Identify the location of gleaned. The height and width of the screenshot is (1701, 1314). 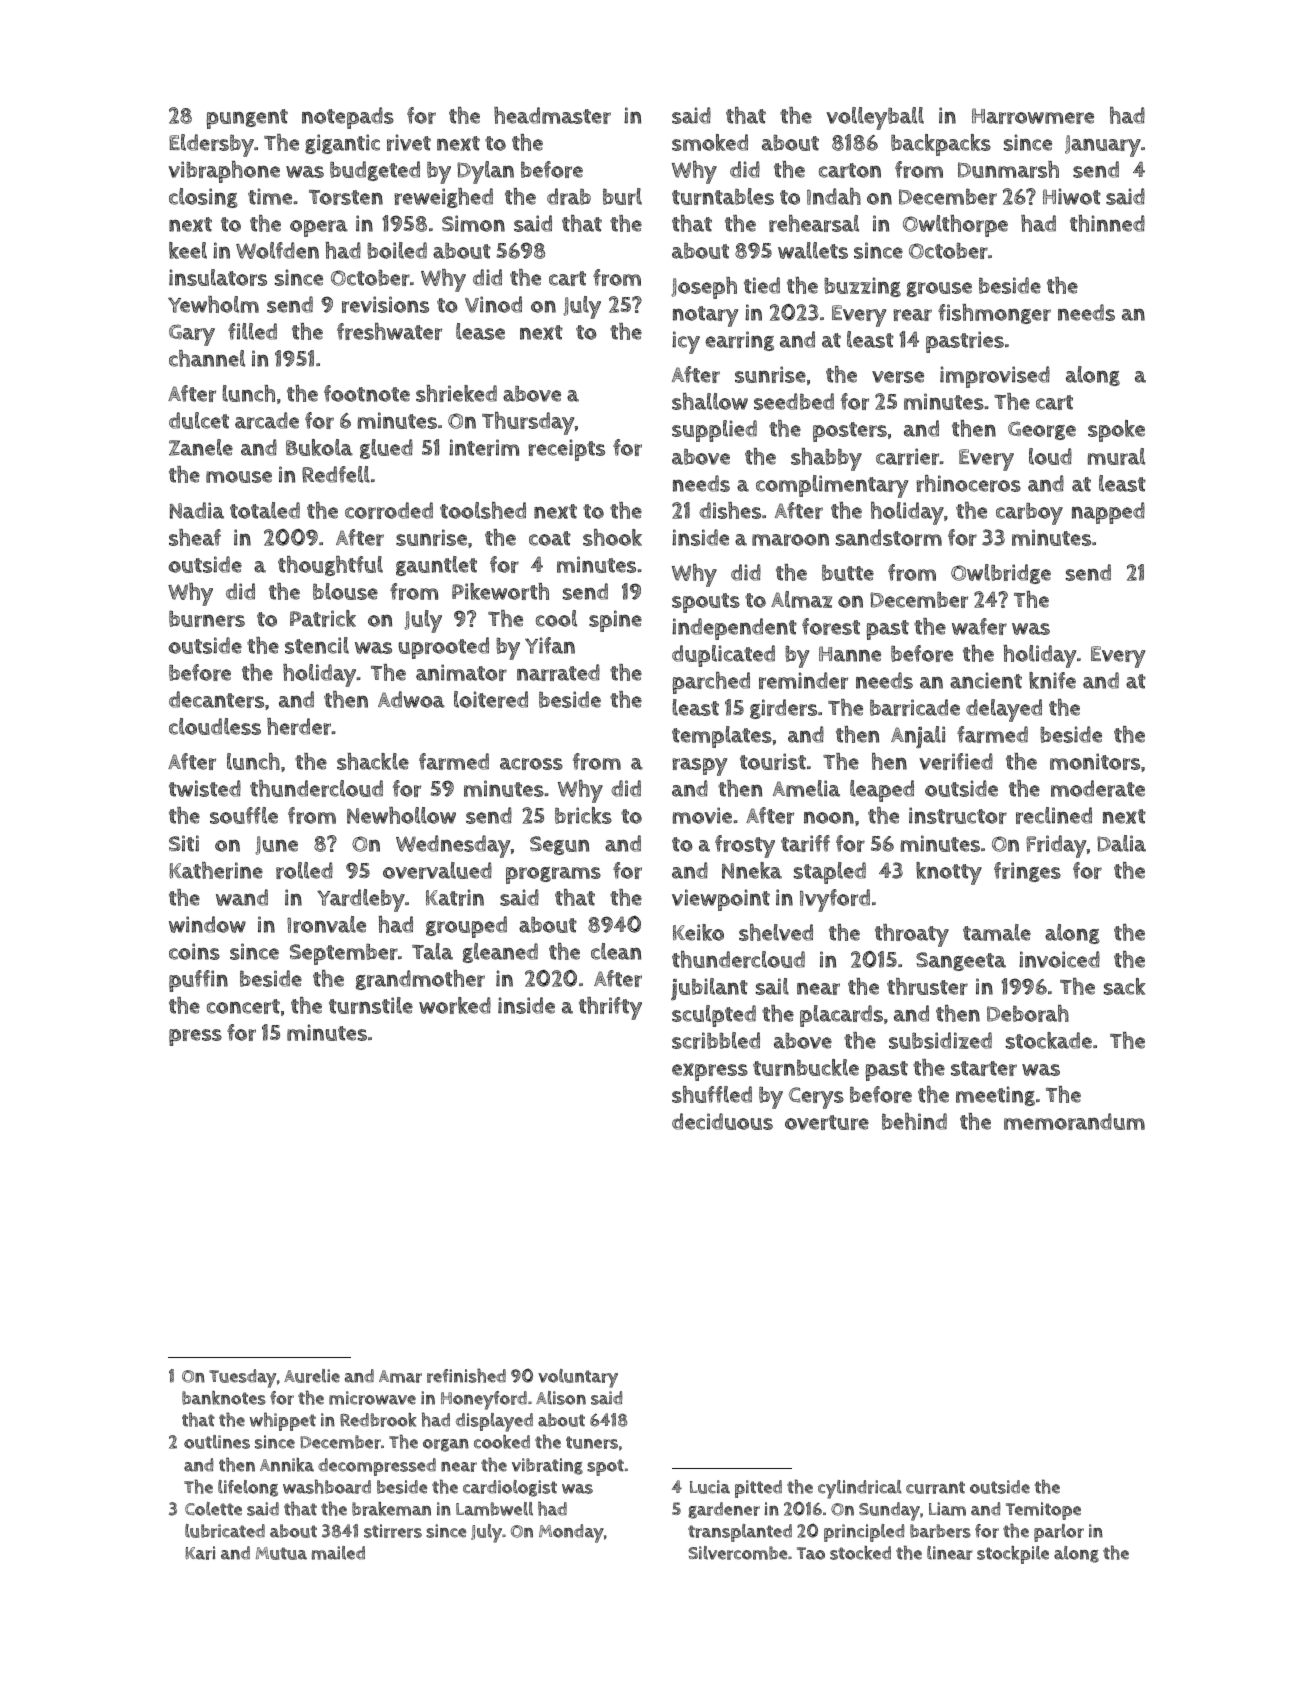
(500, 953).
